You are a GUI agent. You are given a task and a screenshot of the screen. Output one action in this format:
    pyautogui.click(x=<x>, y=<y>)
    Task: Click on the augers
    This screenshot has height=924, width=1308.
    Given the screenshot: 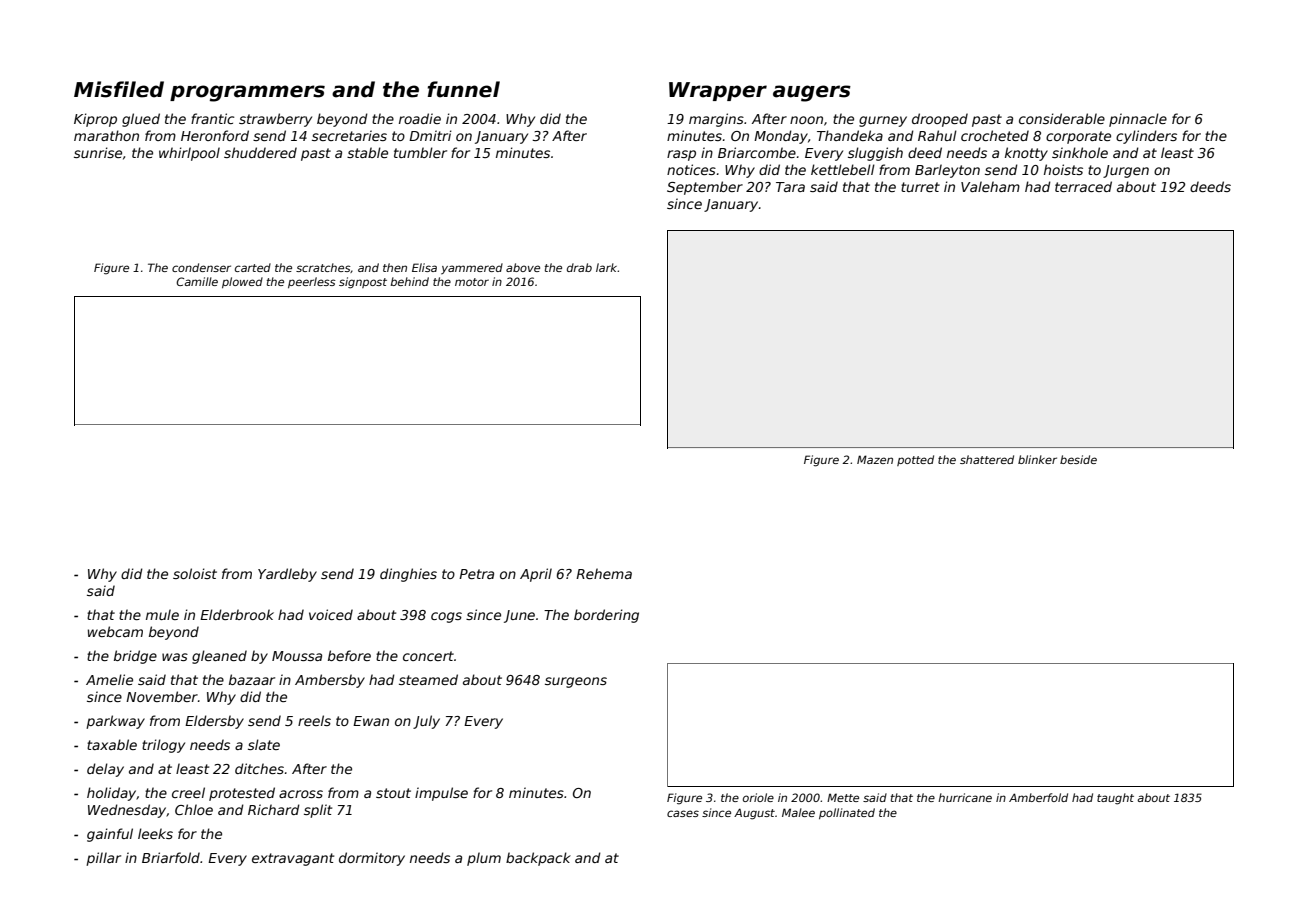 What is the action you would take?
    pyautogui.click(x=812, y=93)
